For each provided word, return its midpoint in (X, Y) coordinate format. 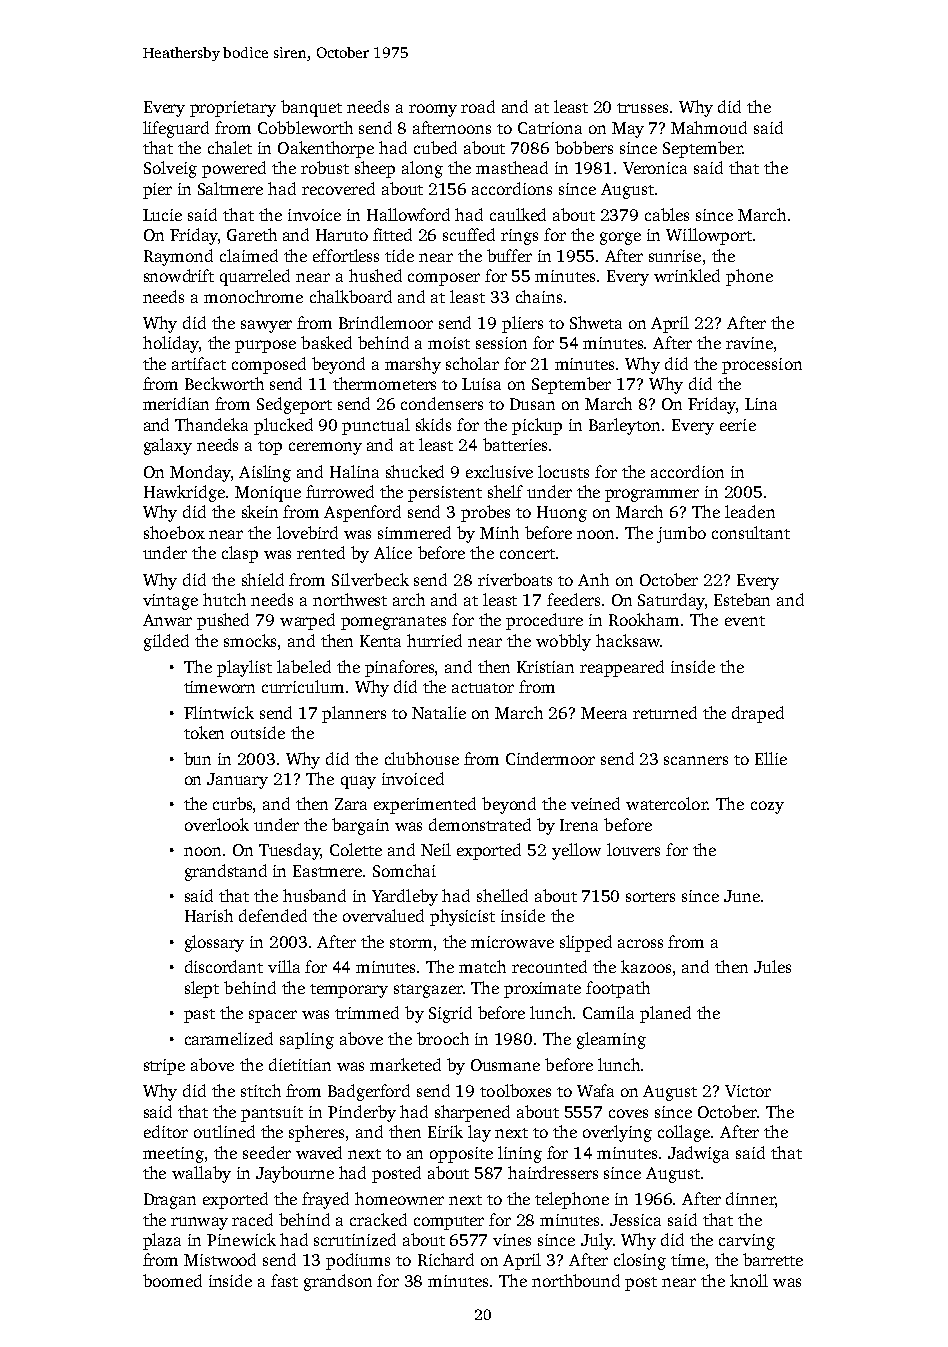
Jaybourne (295, 1174)
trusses (642, 108)
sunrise (675, 256)
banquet (311, 108)
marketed (405, 1064)
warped (307, 621)
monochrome (253, 296)
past (199, 1016)
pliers (522, 324)
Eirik (445, 1131)
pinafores (399, 668)
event (745, 621)
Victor (748, 1091)
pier (157, 191)
